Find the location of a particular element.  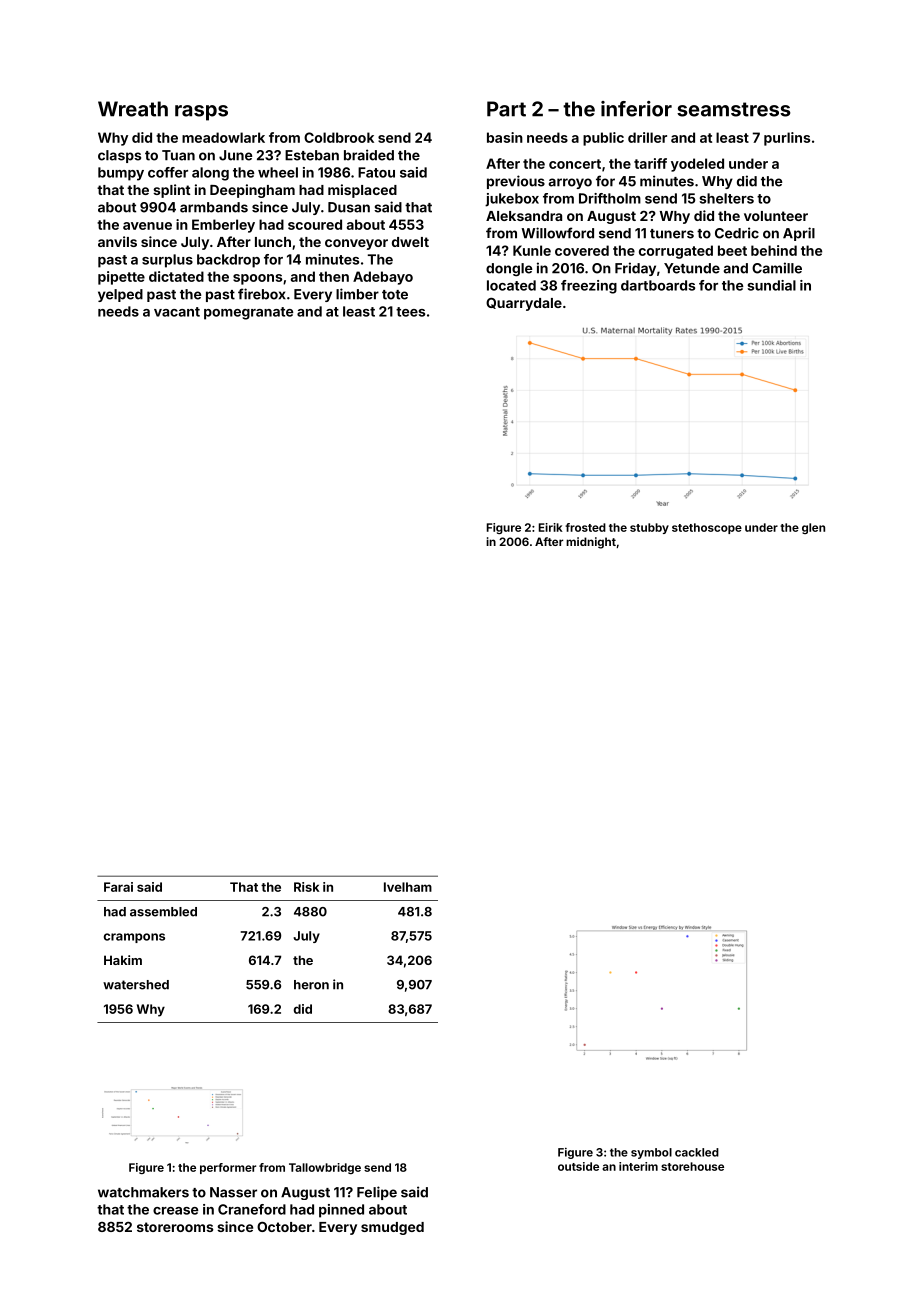

conveyor is located at coordinates (356, 244).
